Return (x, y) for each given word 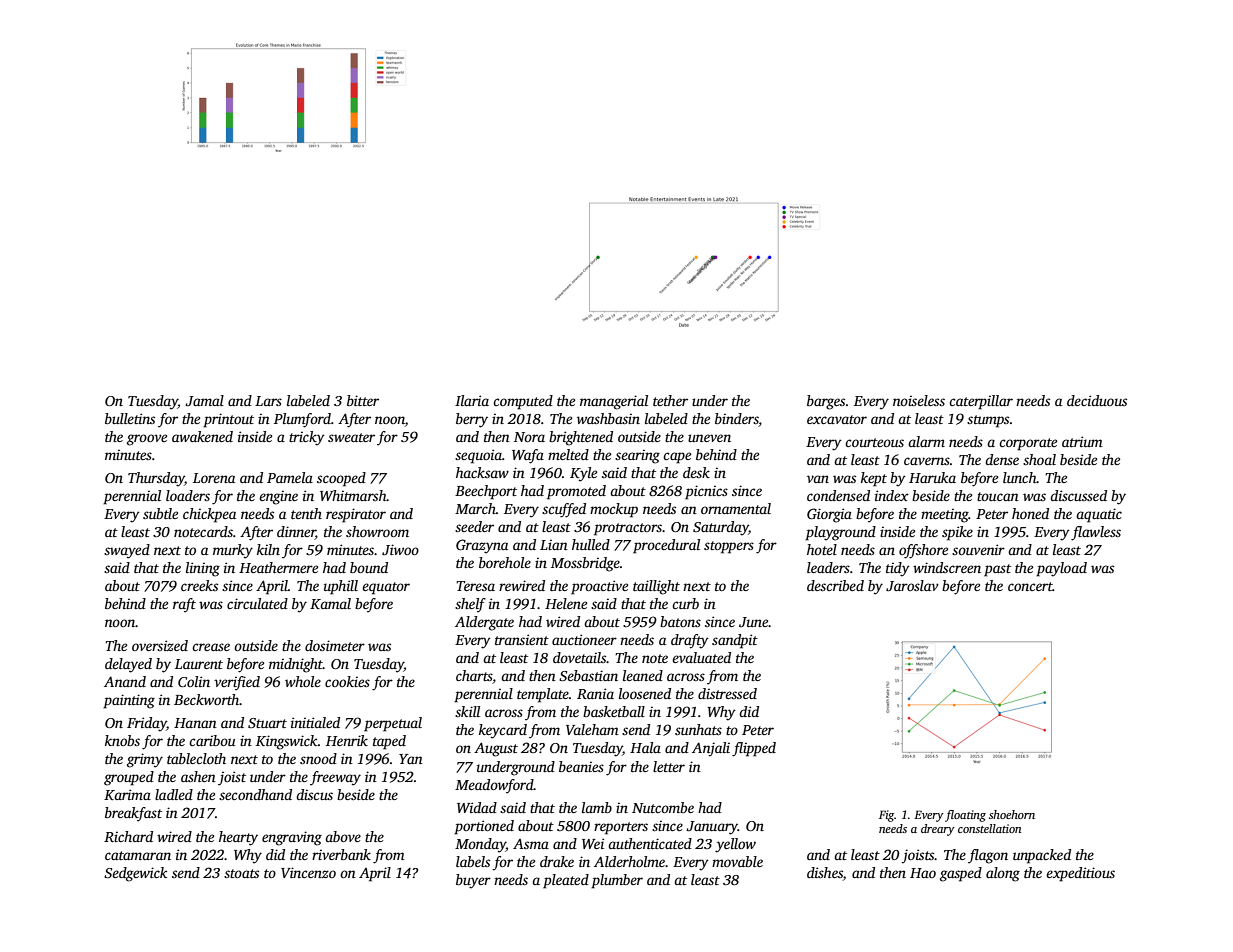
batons (680, 621)
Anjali (711, 749)
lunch (1020, 477)
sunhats (698, 729)
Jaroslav (912, 585)
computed (523, 402)
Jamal (204, 400)
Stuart (267, 723)
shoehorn (1012, 814)
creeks (199, 585)
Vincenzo (308, 872)
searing (637, 457)
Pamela (290, 477)
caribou (212, 740)
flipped (754, 749)
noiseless (919, 400)
